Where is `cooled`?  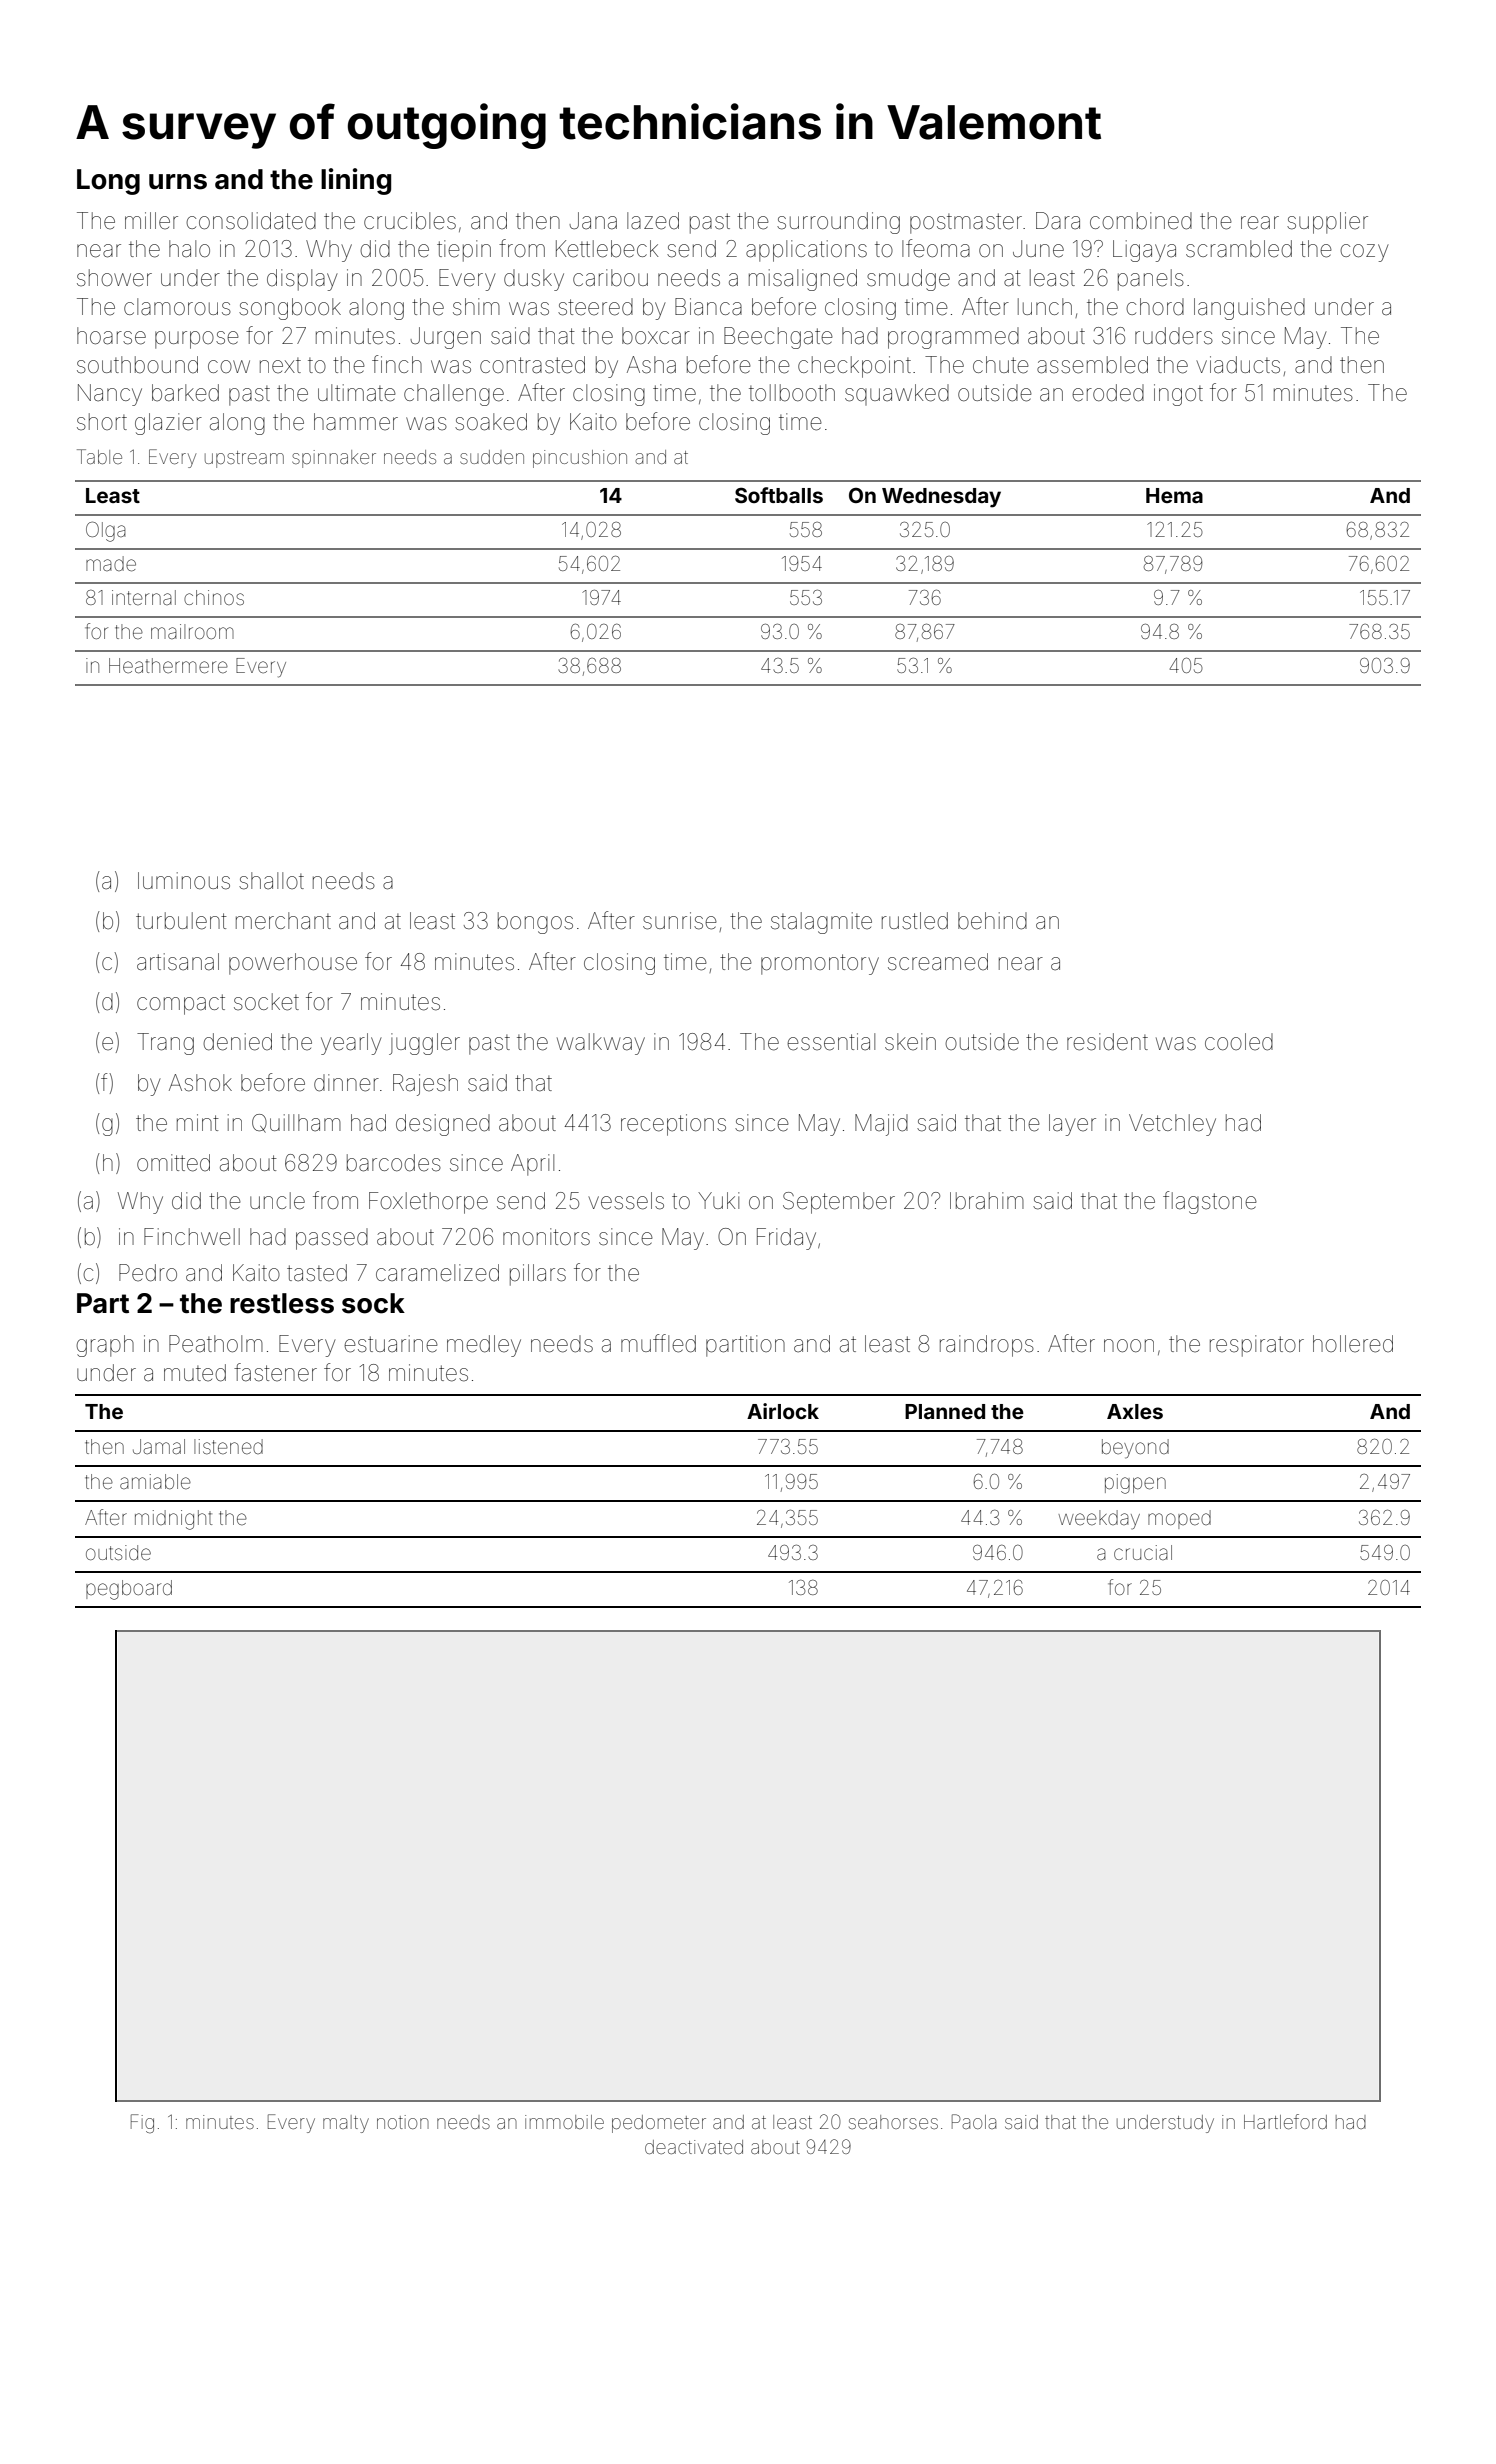 cooled is located at coordinates (1239, 1042).
